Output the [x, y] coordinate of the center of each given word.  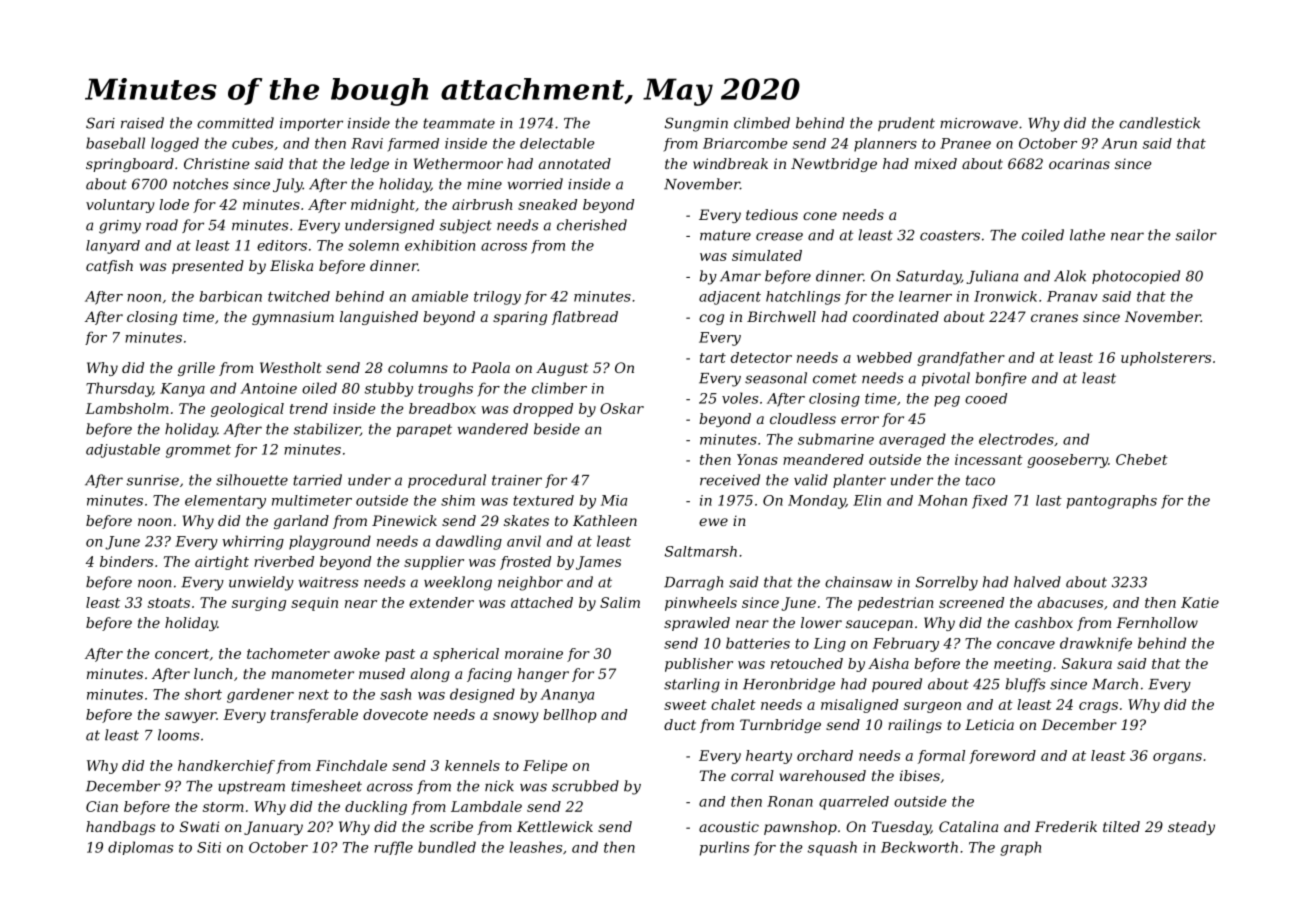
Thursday [119, 389]
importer [311, 124]
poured [897, 685]
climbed [762, 123]
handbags [120, 828]
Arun [1119, 143]
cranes [1054, 318]
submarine [836, 439]
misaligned [859, 706]
